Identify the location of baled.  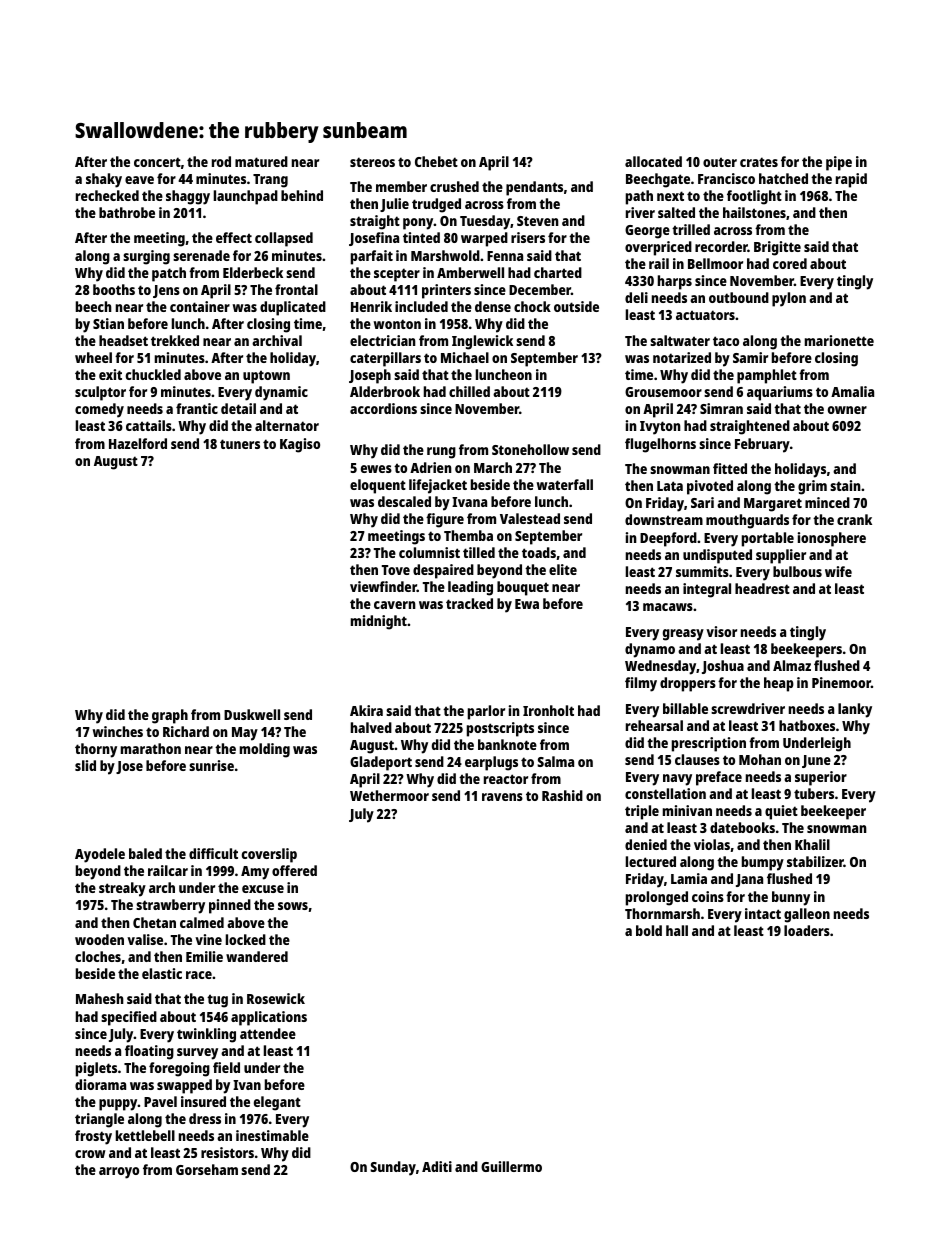
(145, 853).
